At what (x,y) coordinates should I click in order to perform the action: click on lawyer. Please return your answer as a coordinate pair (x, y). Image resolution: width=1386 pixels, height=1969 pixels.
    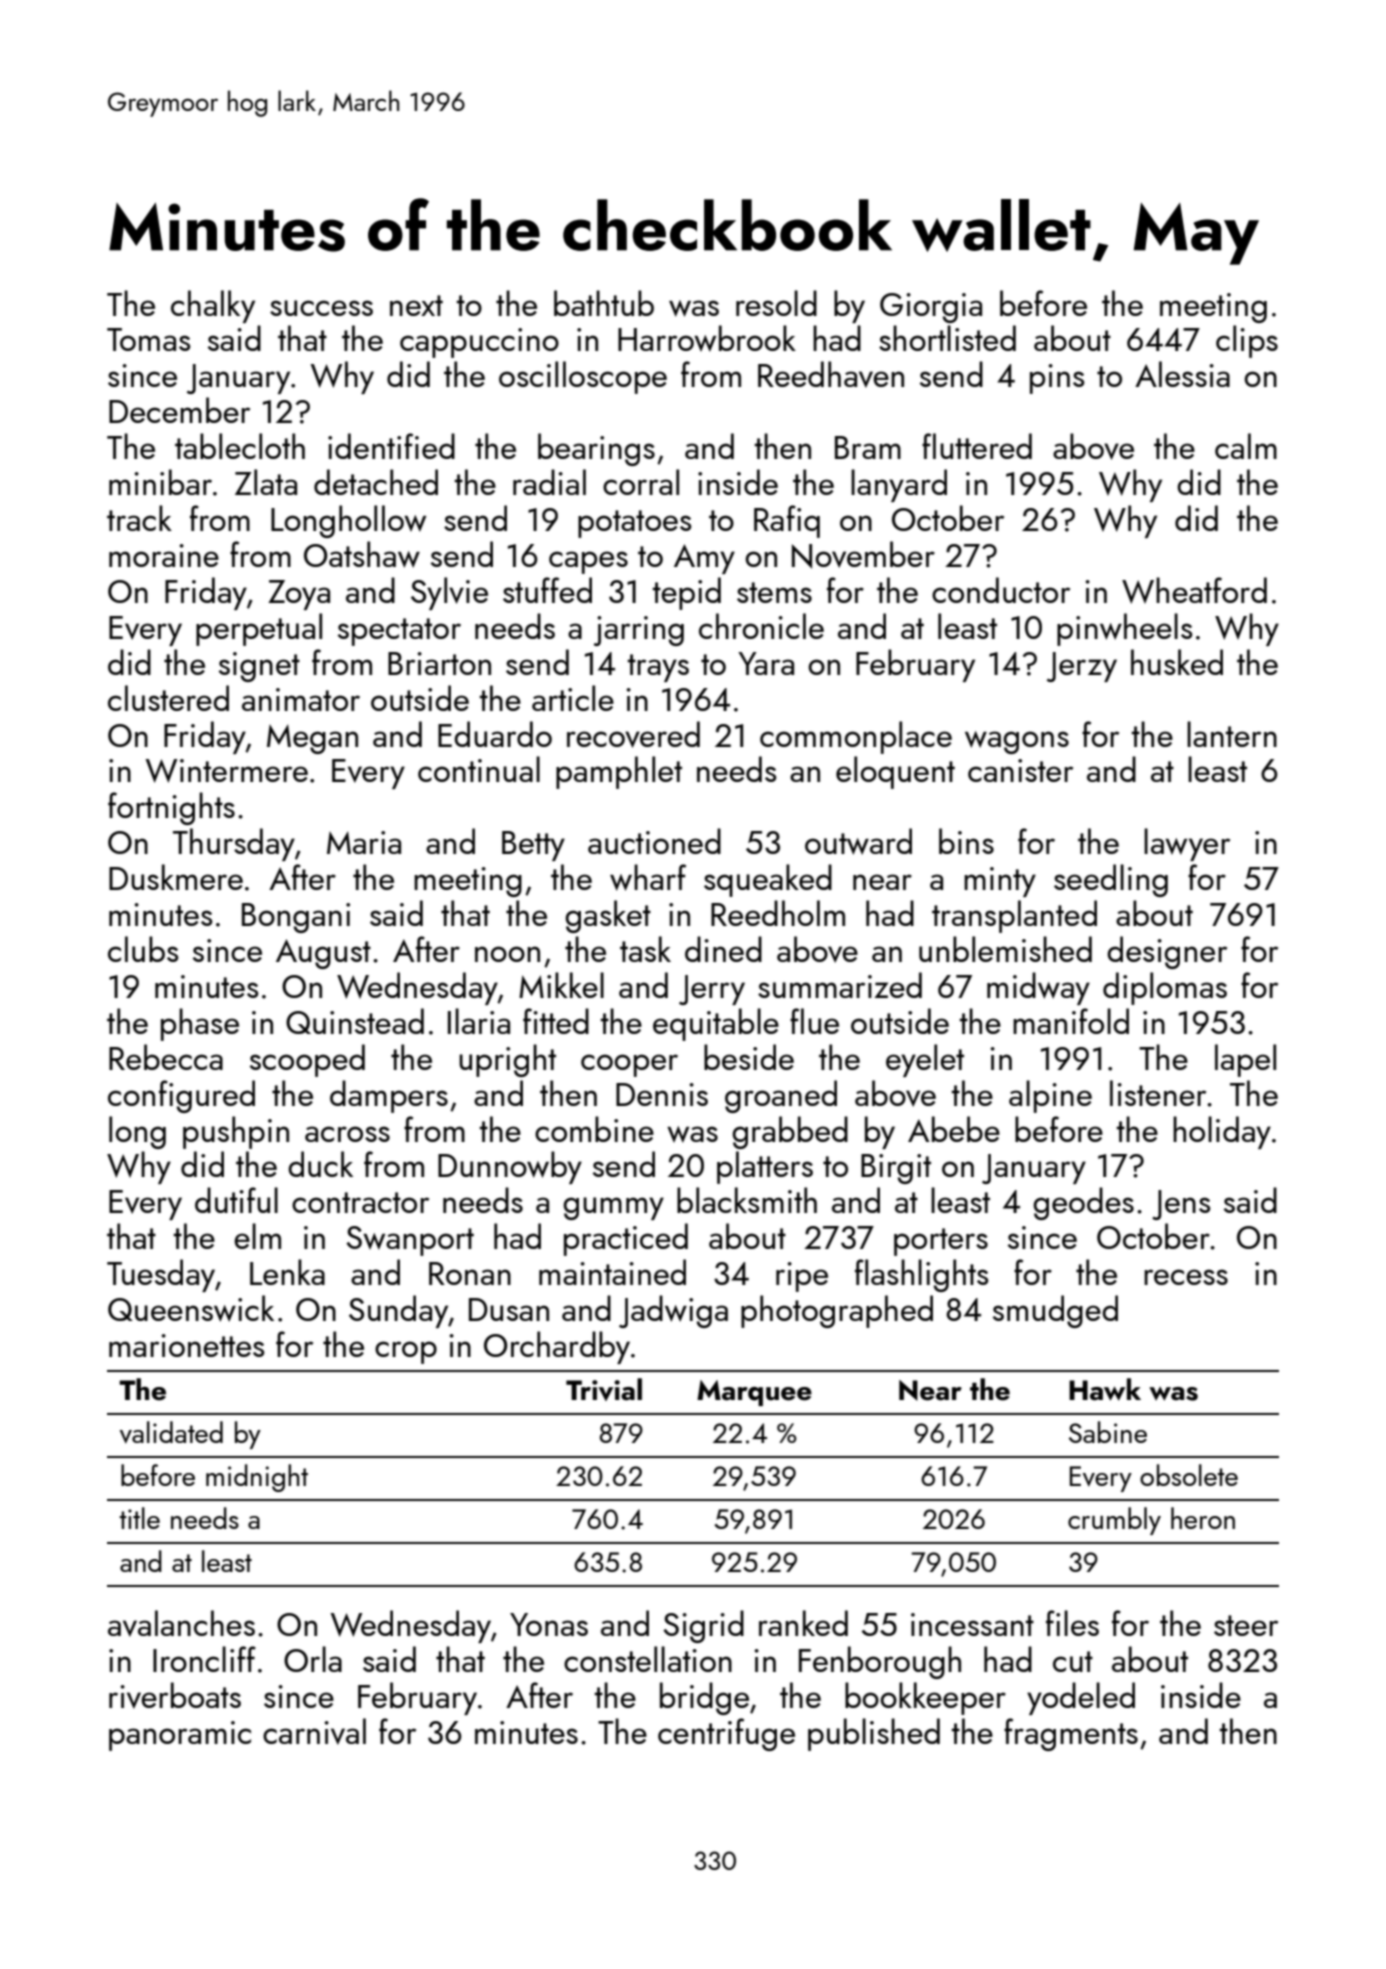
    Looking at the image, I should click on (1187, 844).
